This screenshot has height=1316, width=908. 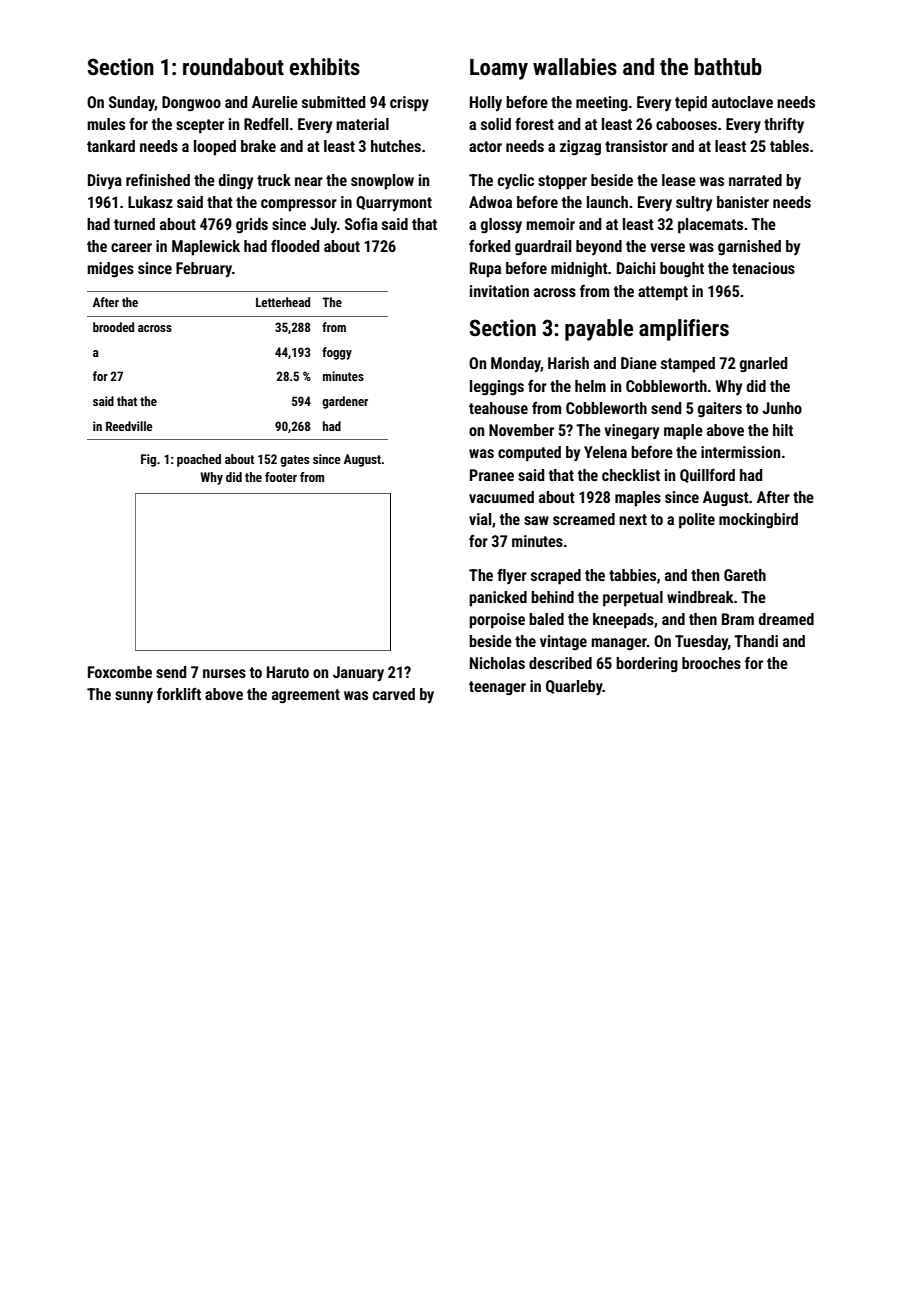 What do you see at coordinates (728, 67) in the screenshot?
I see `bathtub` at bounding box center [728, 67].
